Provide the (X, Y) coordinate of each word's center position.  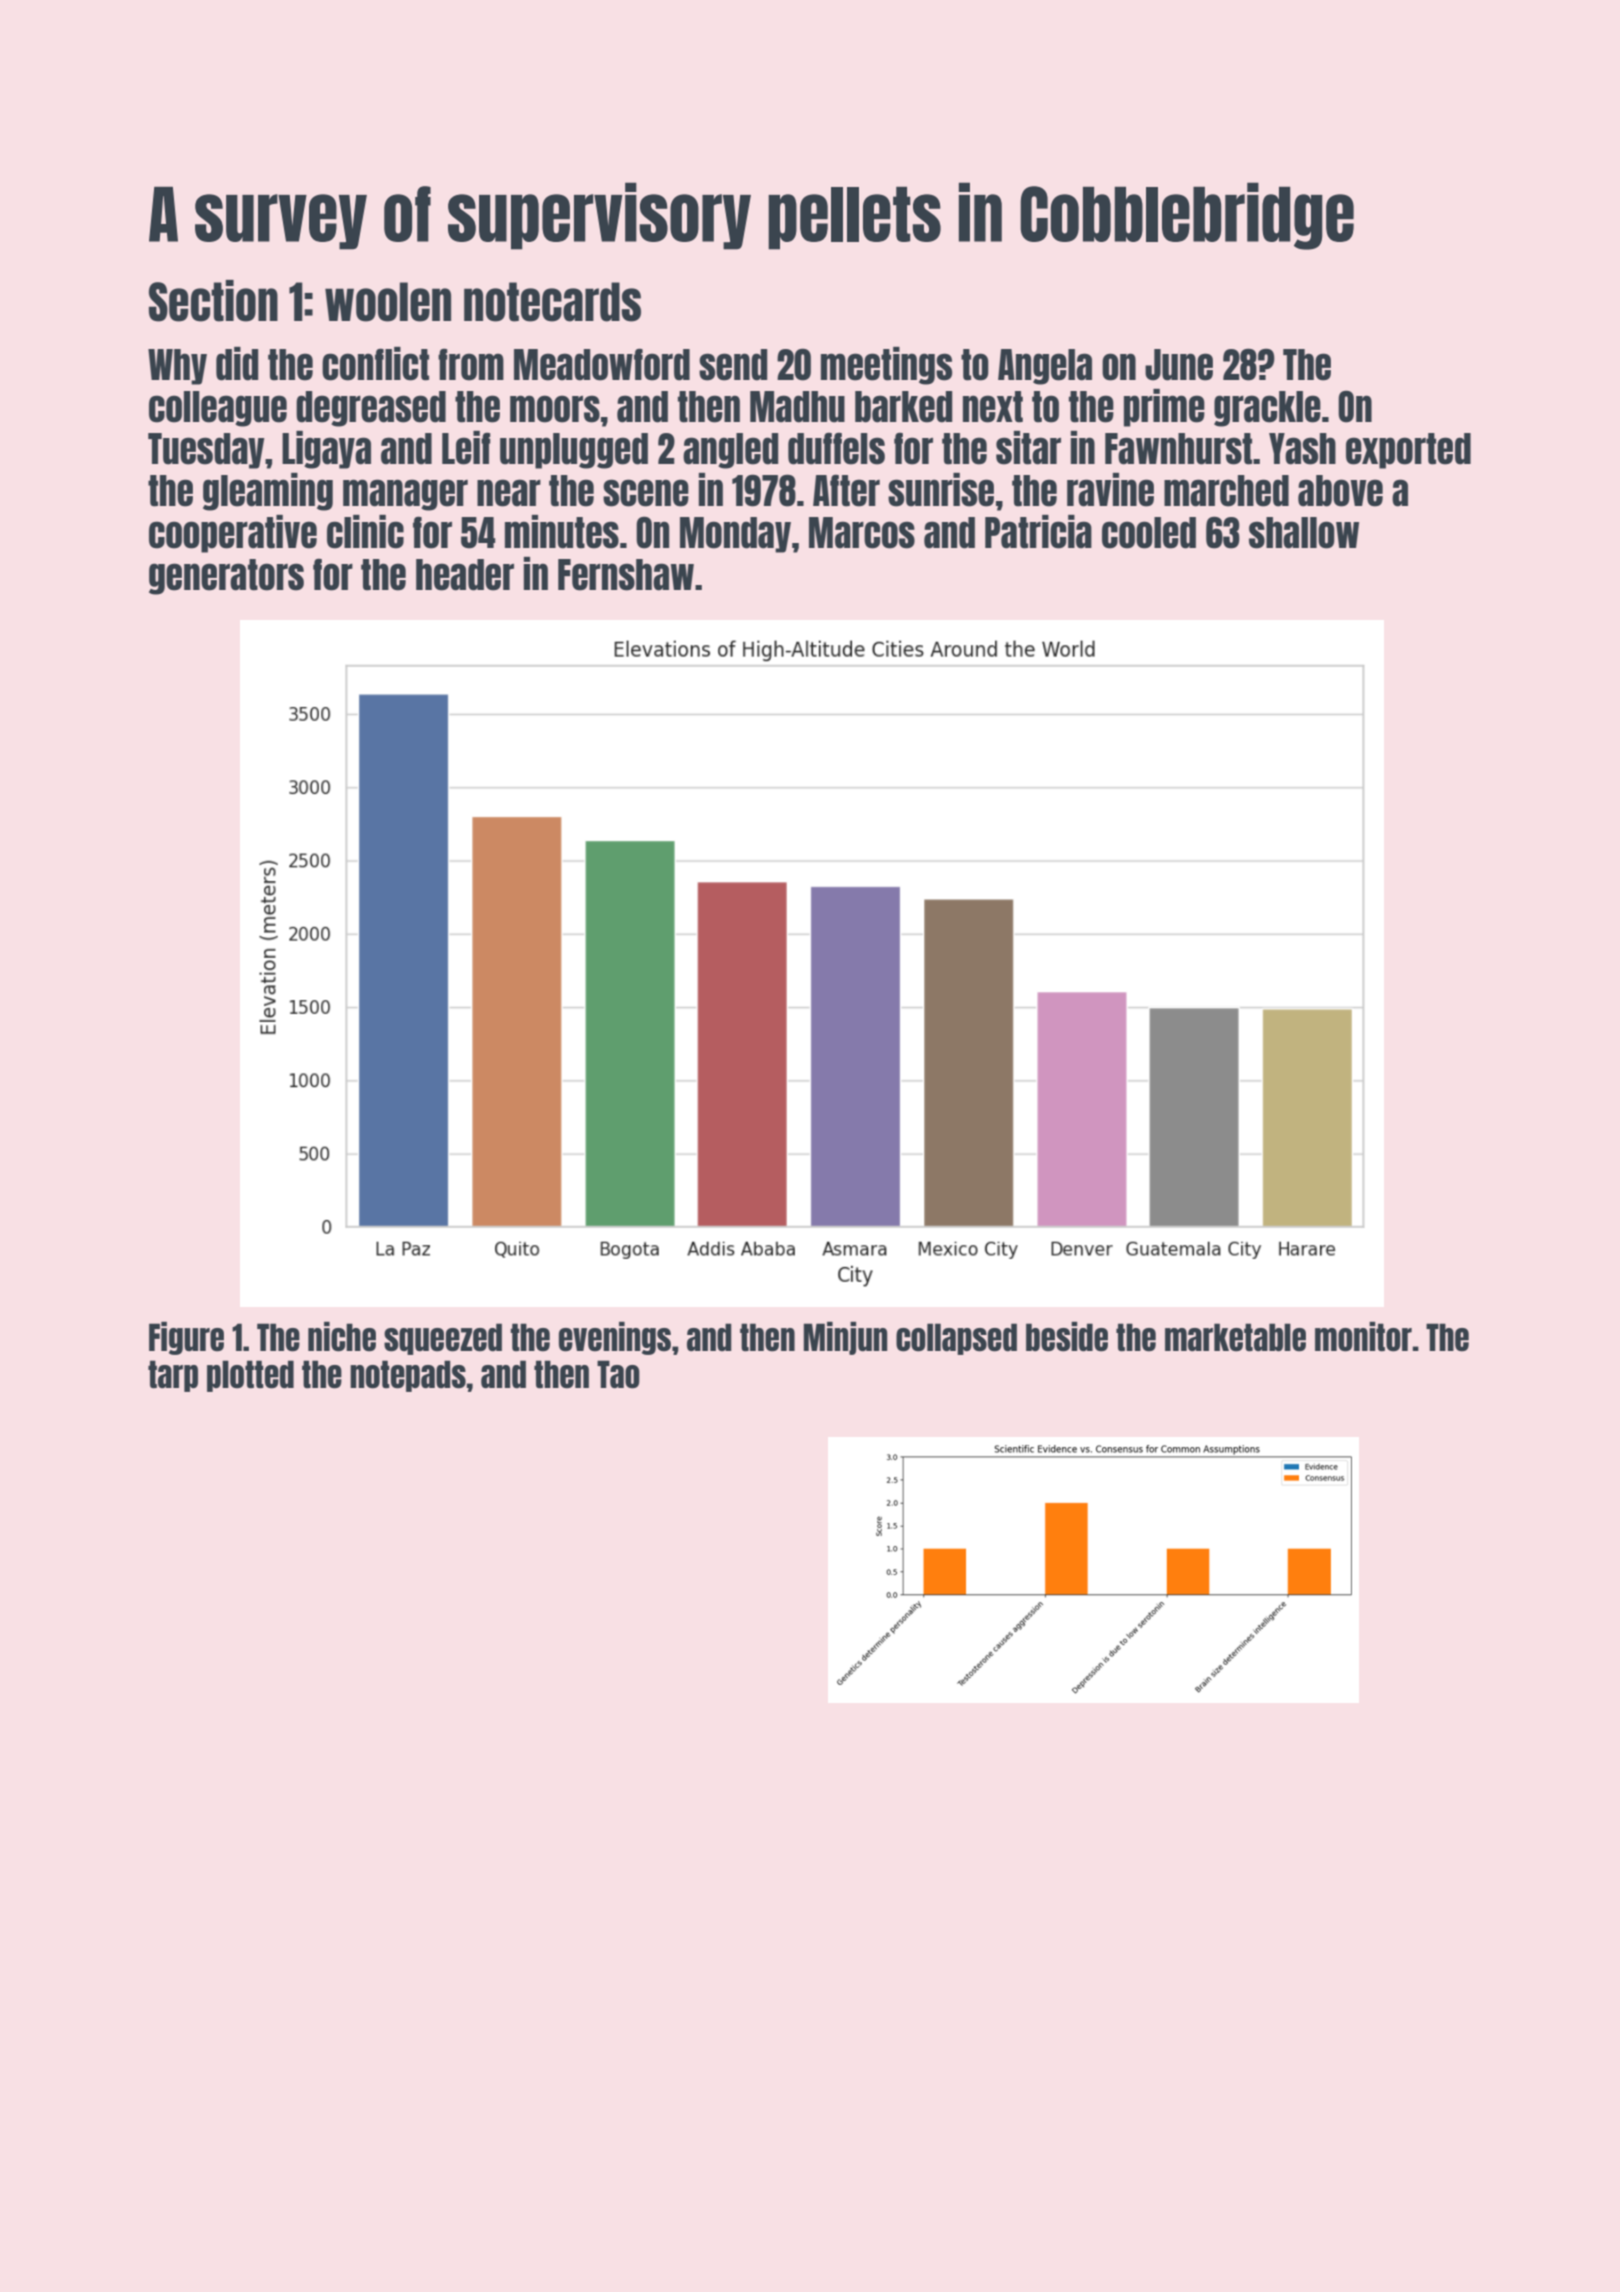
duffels (836, 448)
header (465, 575)
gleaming (268, 492)
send (733, 365)
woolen (388, 302)
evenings (615, 1338)
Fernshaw (626, 575)
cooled (1149, 533)
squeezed (443, 1339)
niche (342, 1337)
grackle (1267, 409)
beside (1067, 1337)
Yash (1302, 449)
